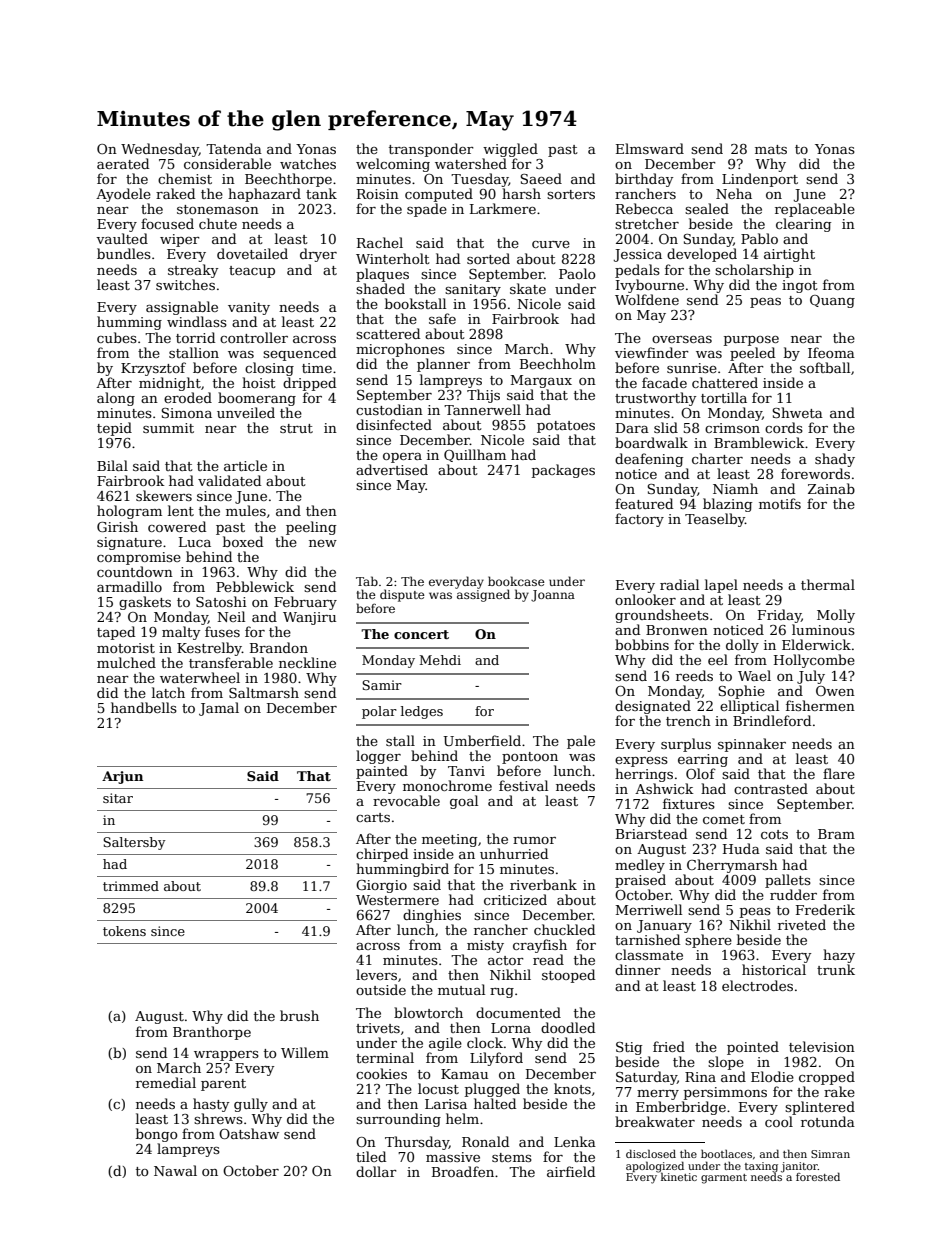 This page has height=1233, width=952. Describe the element at coordinates (382, 685) in the page. I see `Samir` at that location.
